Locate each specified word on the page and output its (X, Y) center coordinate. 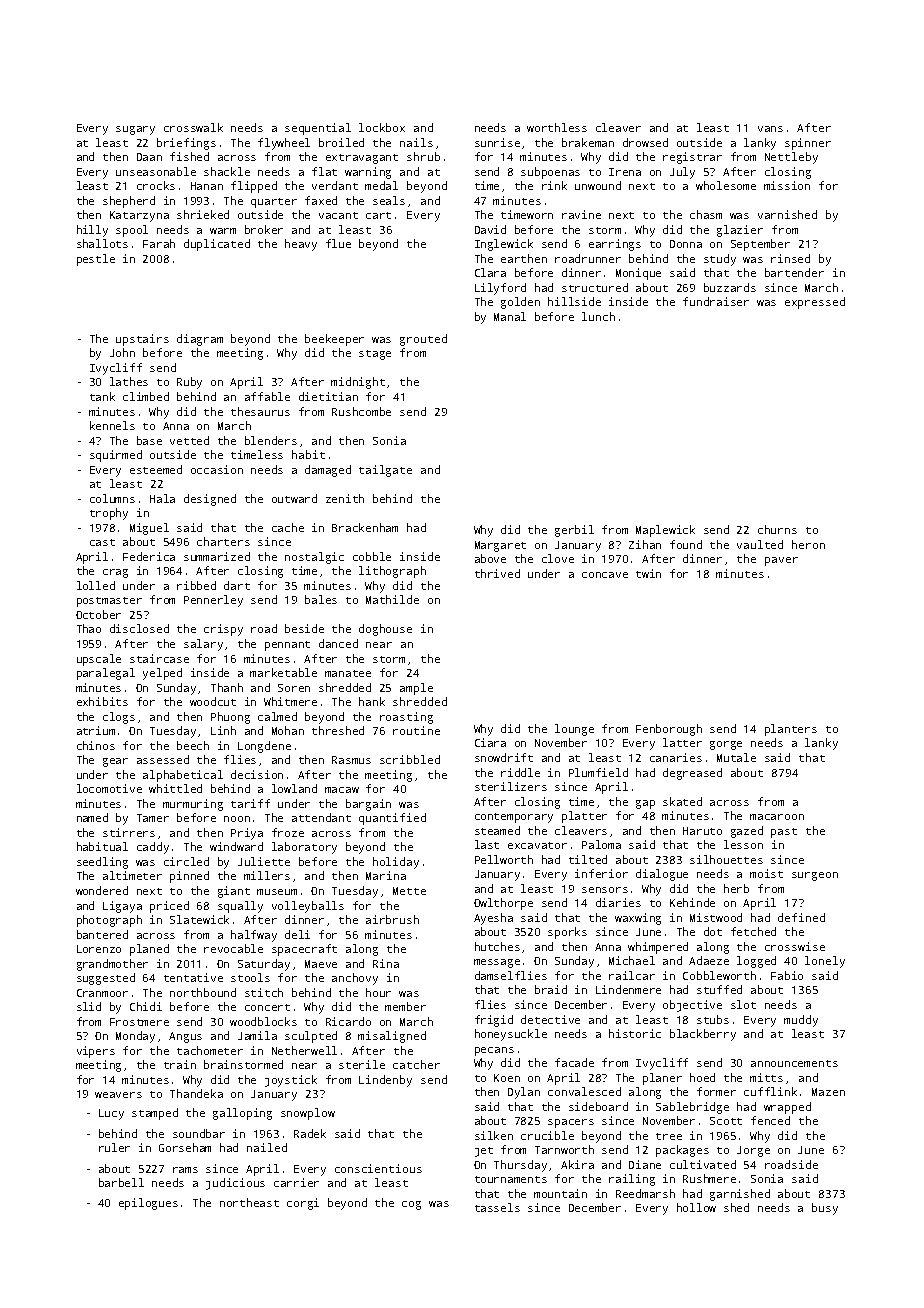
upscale (99, 660)
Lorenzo (99, 949)
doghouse (385, 630)
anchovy (355, 979)
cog (411, 1205)
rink (554, 185)
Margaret (500, 546)
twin (648, 573)
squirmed (116, 456)
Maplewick (665, 531)
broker (264, 229)
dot (713, 931)
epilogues (148, 1204)
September (760, 245)
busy (825, 1209)
